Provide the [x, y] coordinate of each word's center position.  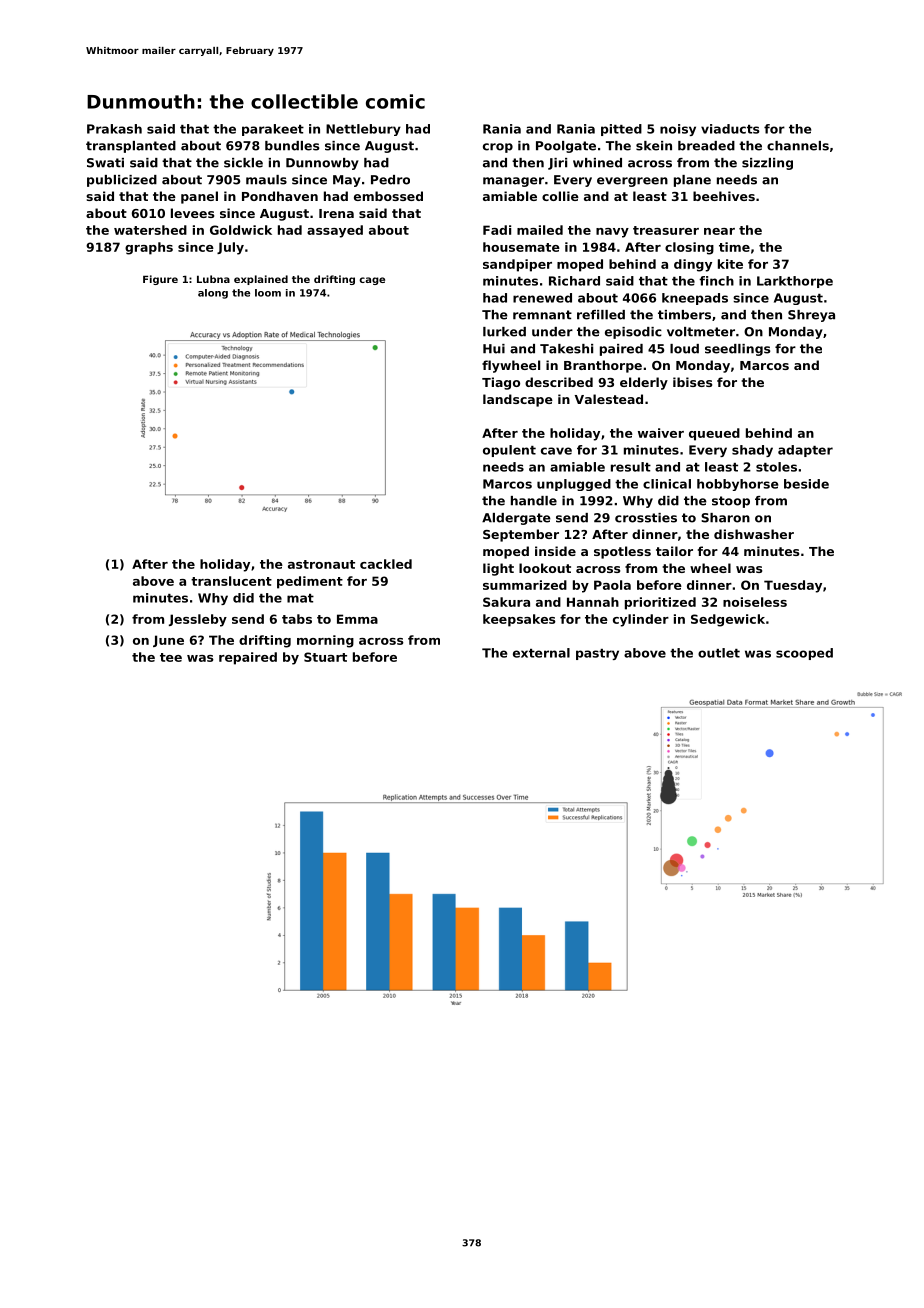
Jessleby [198, 620]
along [213, 294]
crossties [646, 518]
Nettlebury [363, 130]
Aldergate [516, 519]
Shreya [811, 316]
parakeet [273, 130]
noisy [678, 130]
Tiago [501, 383]
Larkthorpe [795, 282]
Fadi [497, 230]
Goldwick [241, 230]
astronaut [321, 564]
